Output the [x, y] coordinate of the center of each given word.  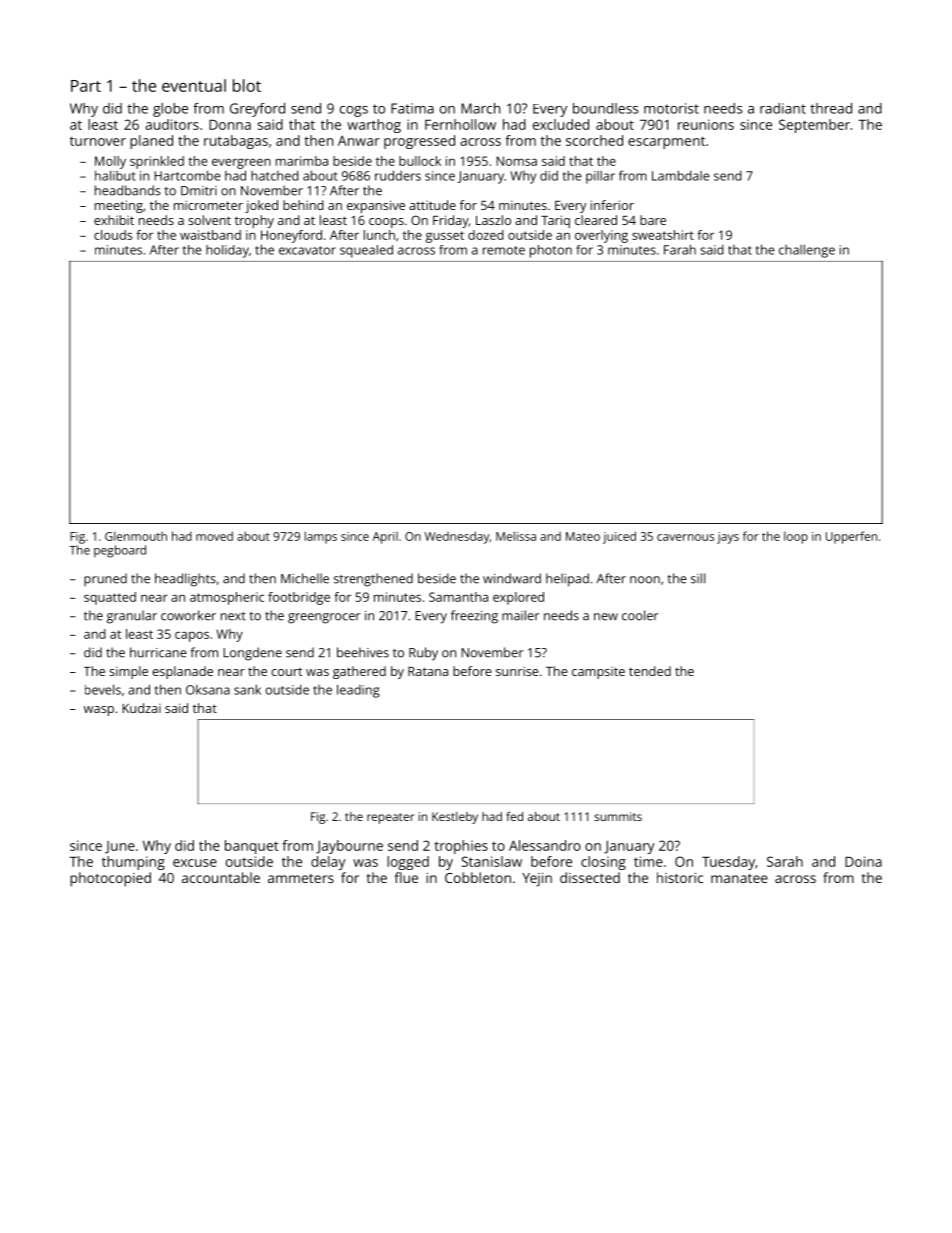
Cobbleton [478, 877]
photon [551, 251]
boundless [606, 108]
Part [86, 86]
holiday [227, 251]
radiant [783, 108]
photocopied [110, 879]
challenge [807, 251]
